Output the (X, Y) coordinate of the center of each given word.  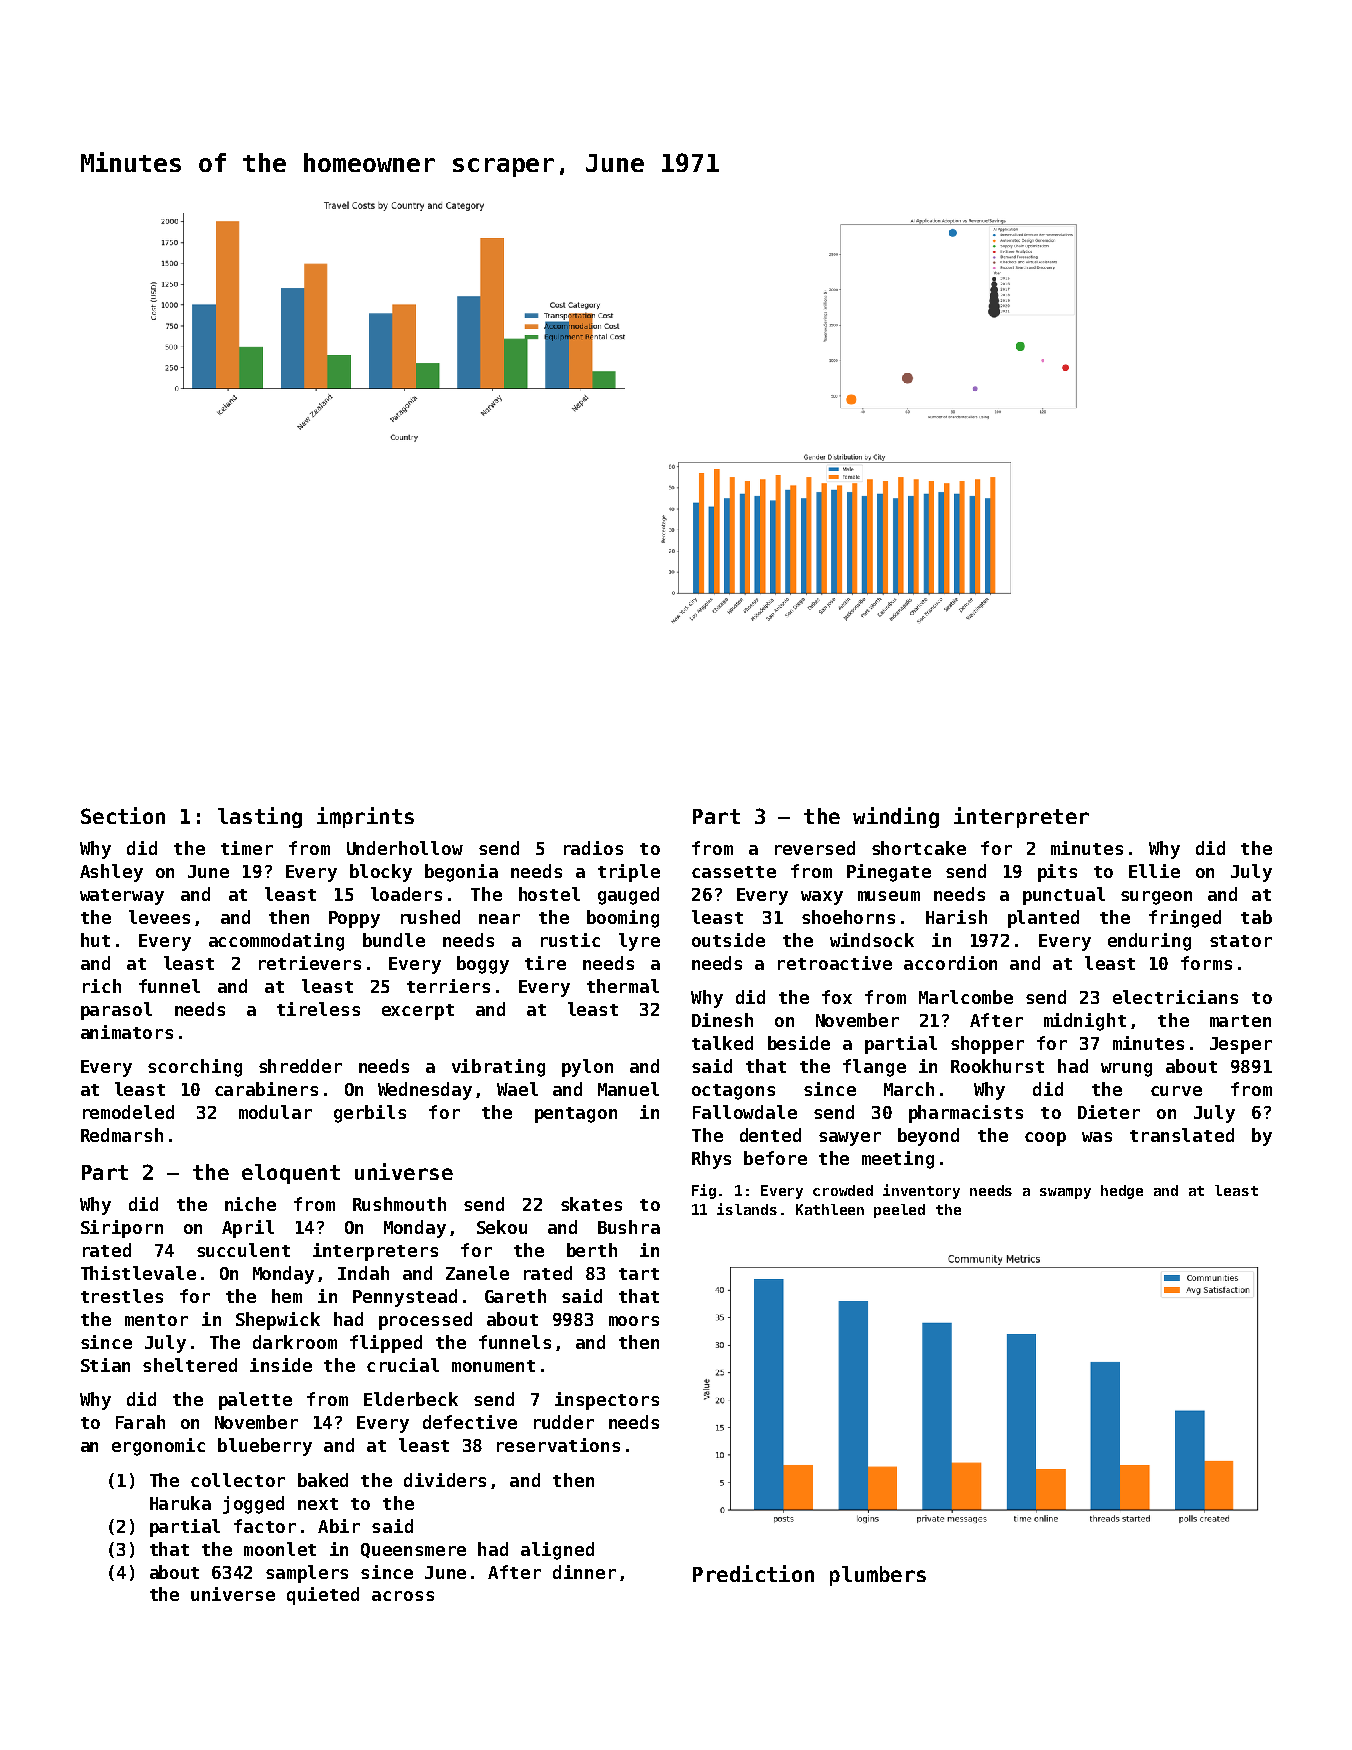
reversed (815, 848)
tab (1256, 917)
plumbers (878, 1576)
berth (592, 1250)
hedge (1122, 1192)
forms (1206, 963)
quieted (323, 1596)
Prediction (753, 1573)
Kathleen (830, 1209)
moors (634, 1321)
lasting (260, 817)
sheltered (190, 1365)
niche (250, 1204)
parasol (116, 1011)
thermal (623, 986)
